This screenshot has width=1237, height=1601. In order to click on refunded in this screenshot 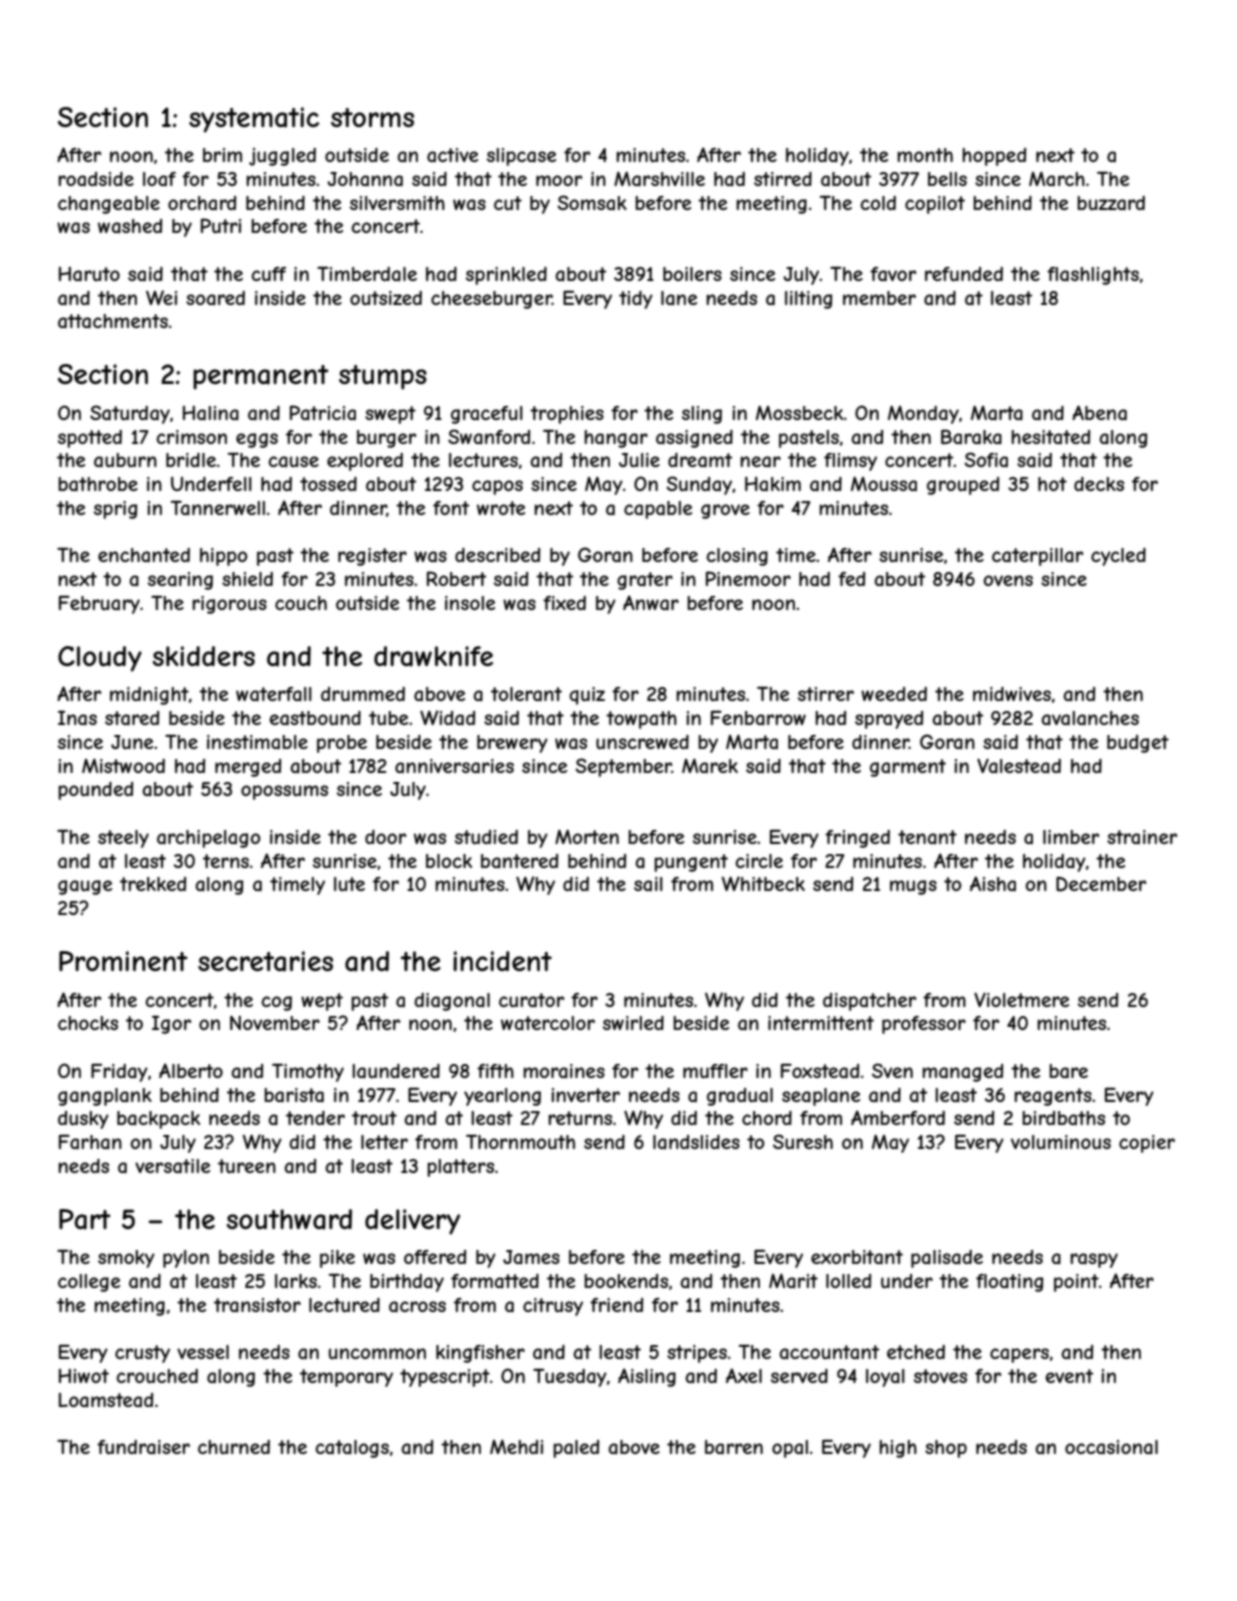, I will do `click(964, 274)`.
